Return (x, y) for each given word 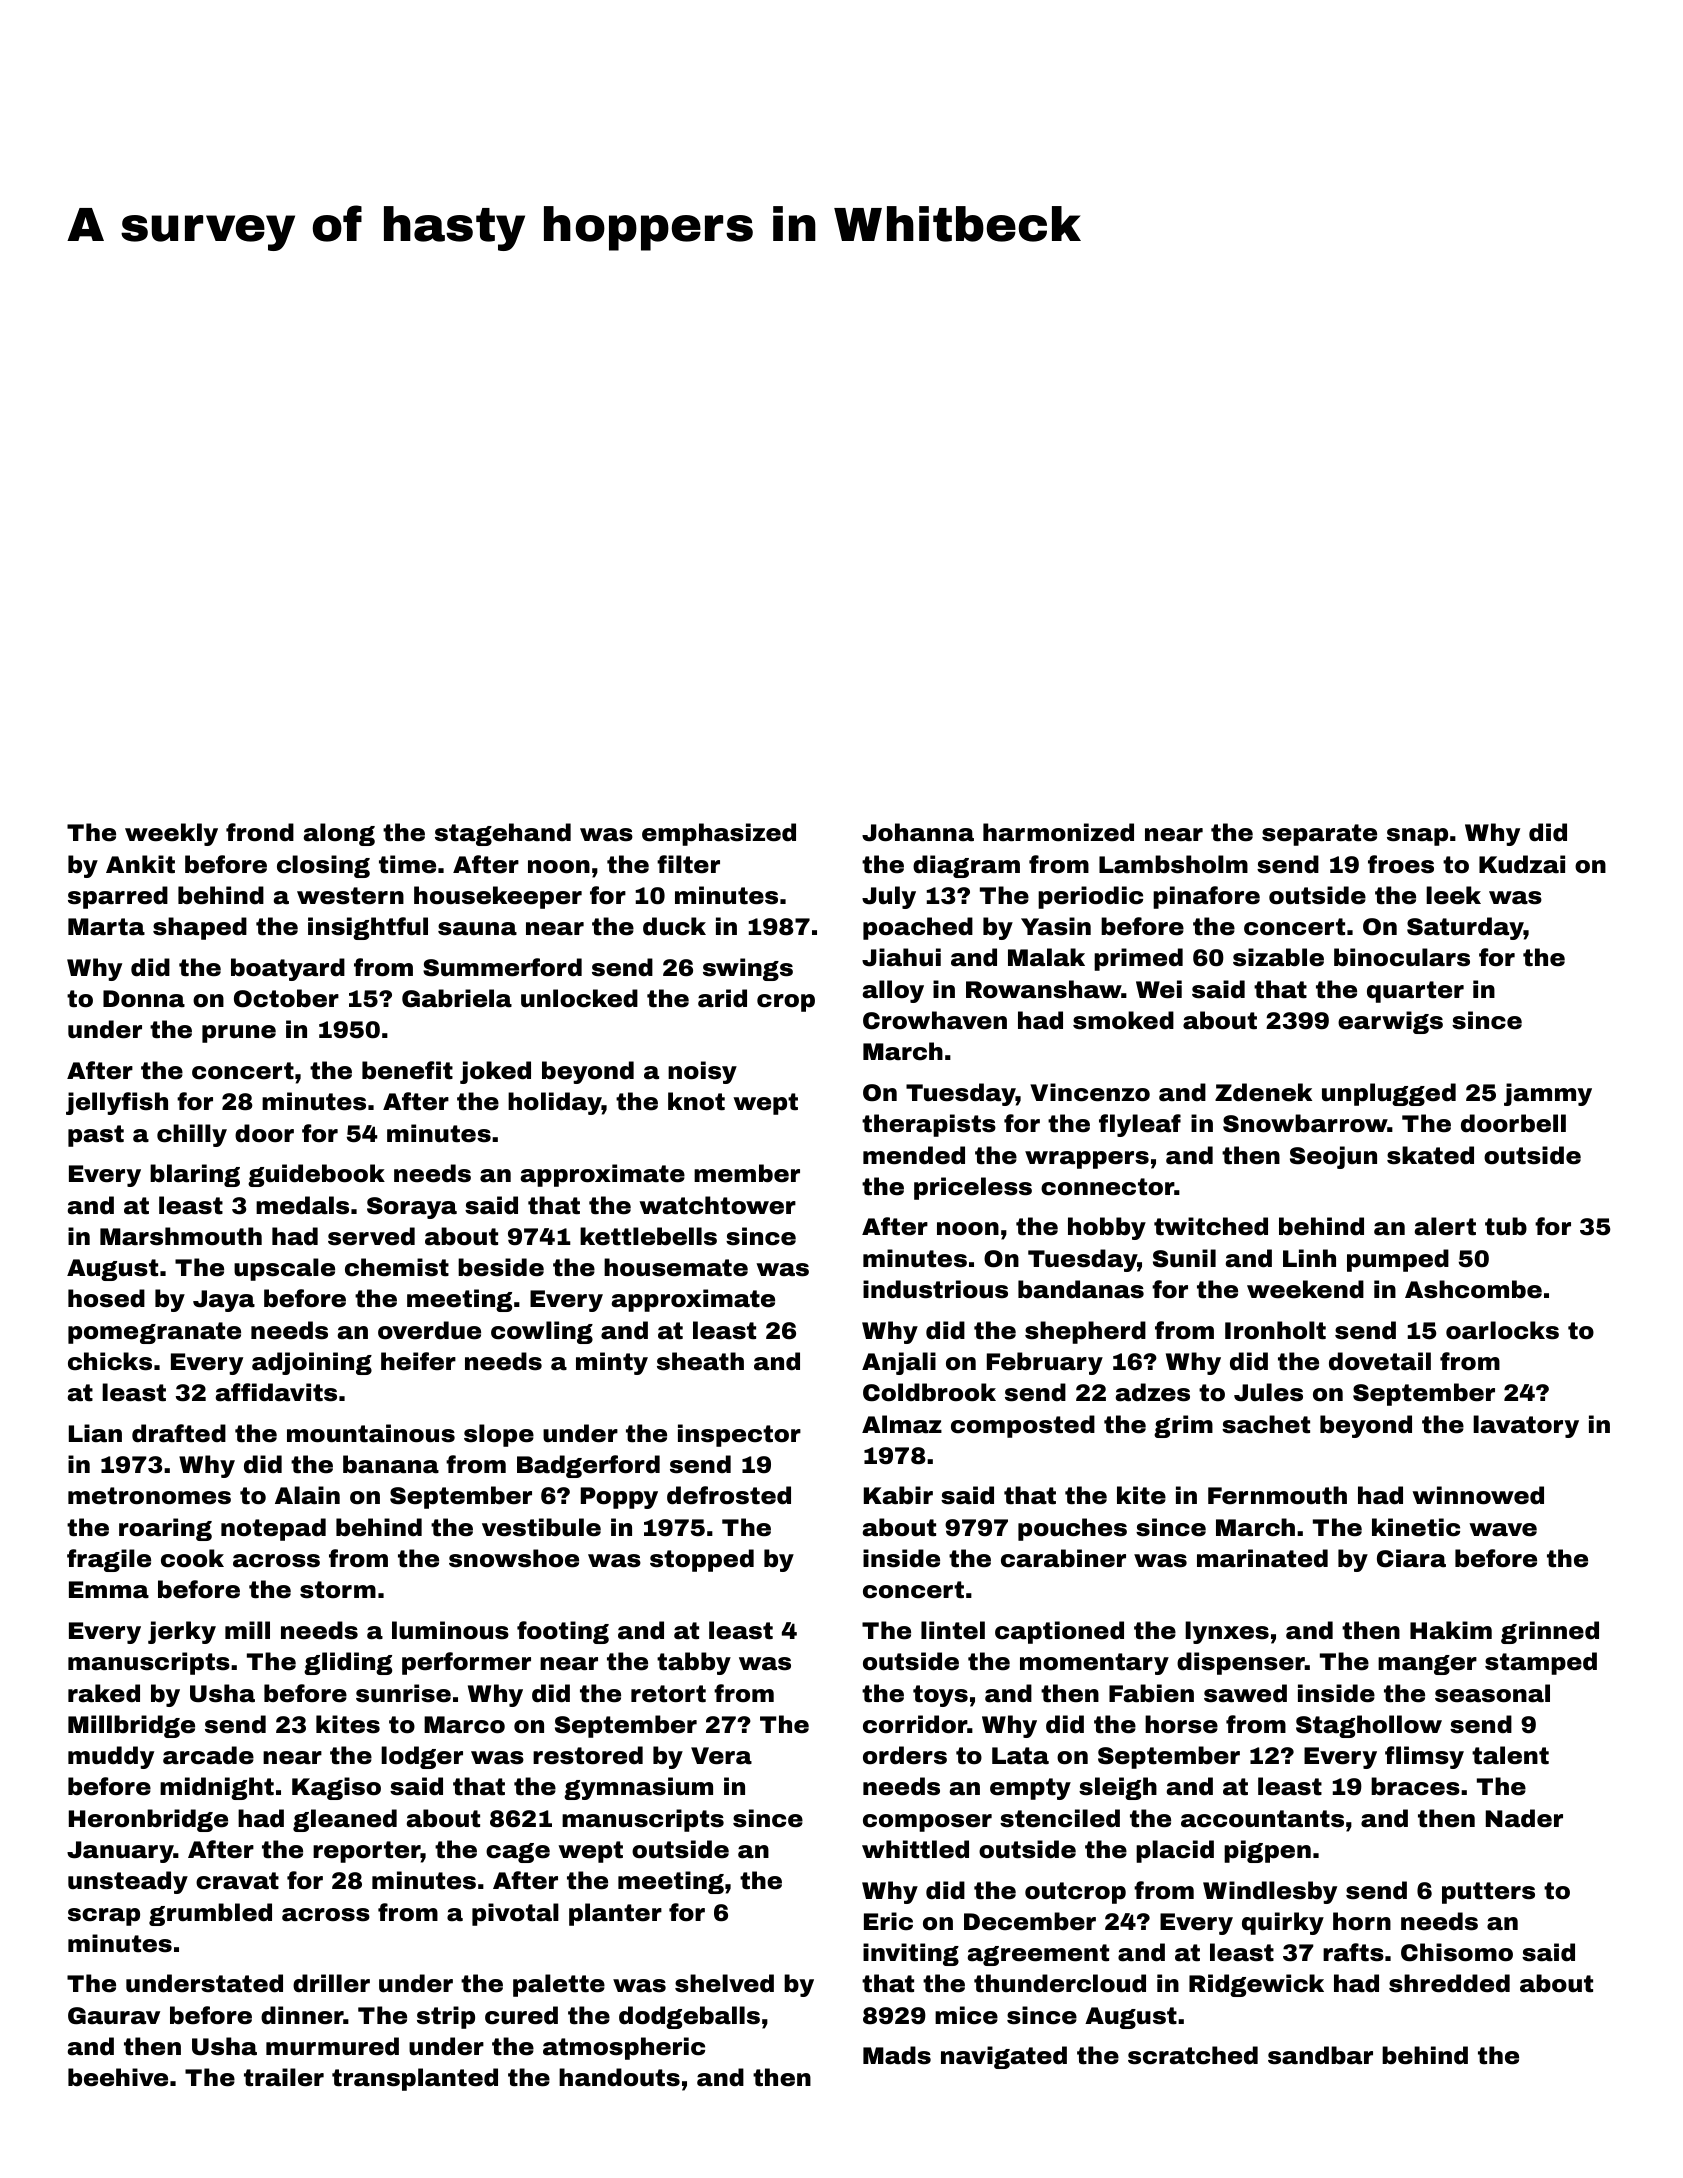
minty (612, 1363)
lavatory (1526, 1426)
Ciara (1411, 1558)
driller (331, 1983)
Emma (109, 1590)
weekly (171, 834)
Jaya (224, 1301)
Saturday (1465, 928)
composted (1023, 1426)
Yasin (1056, 926)
